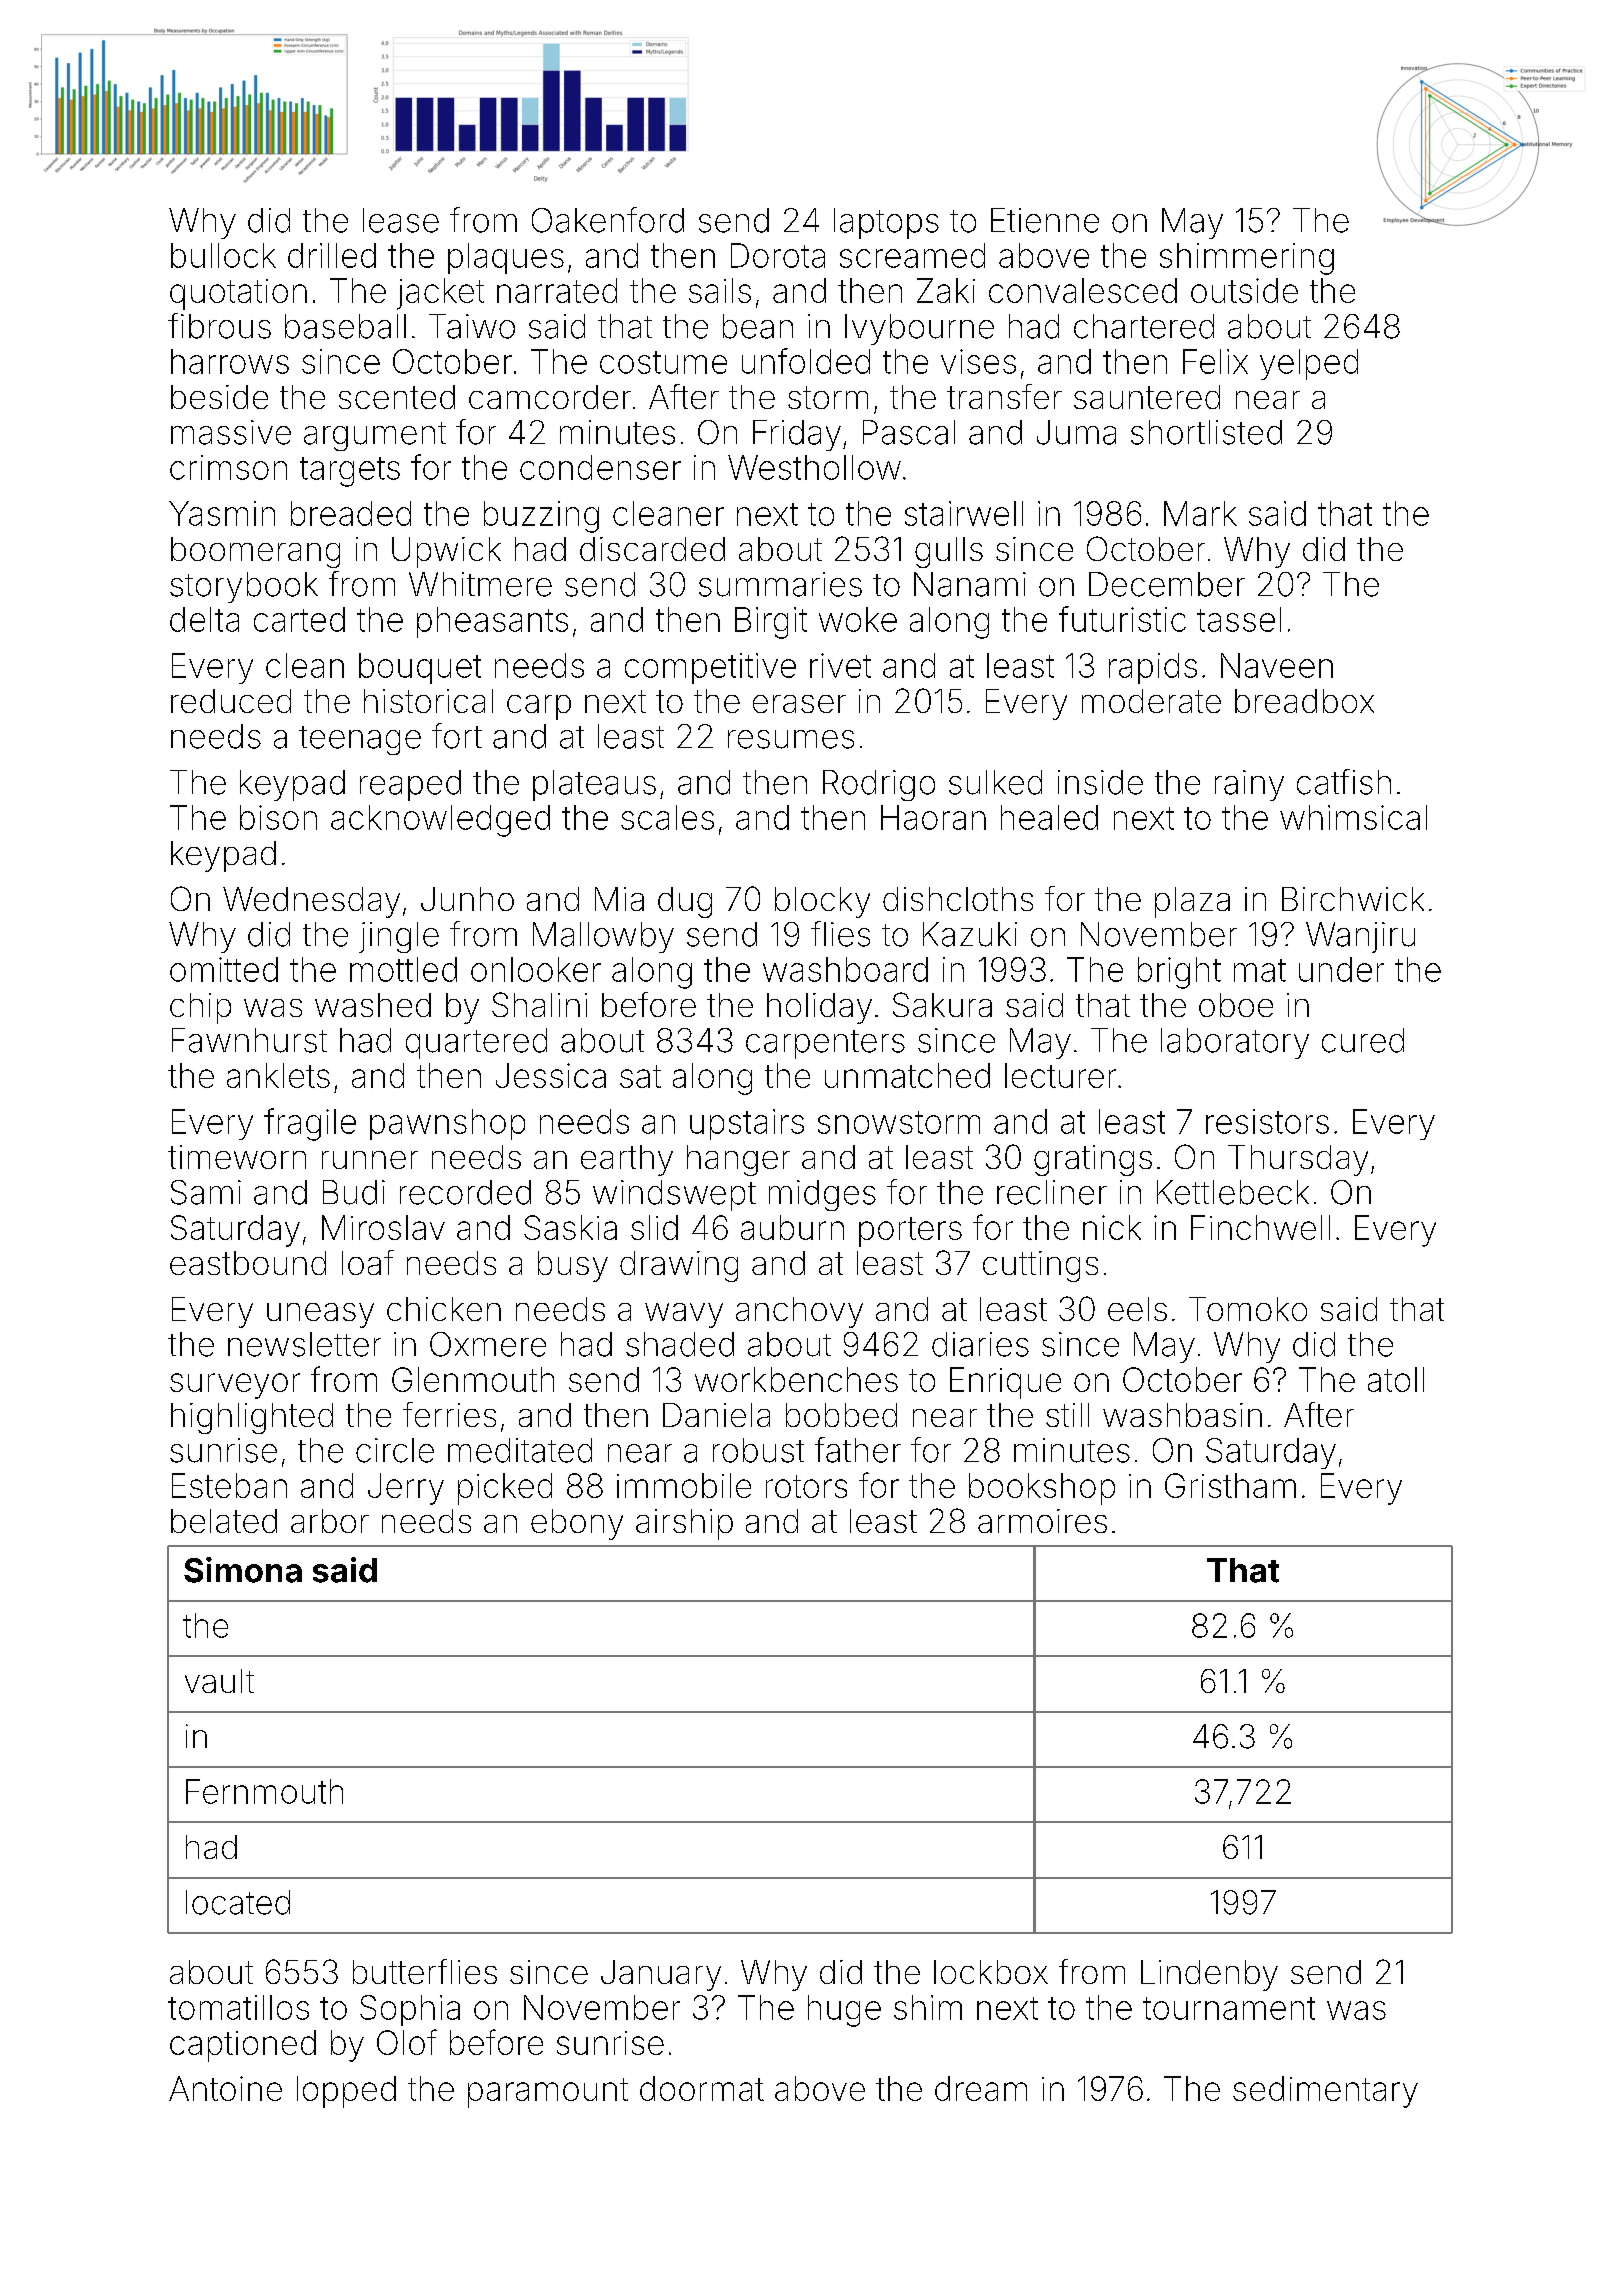 The image size is (1620, 2292). What do you see at coordinates (395, 1450) in the screenshot?
I see `circle` at bounding box center [395, 1450].
